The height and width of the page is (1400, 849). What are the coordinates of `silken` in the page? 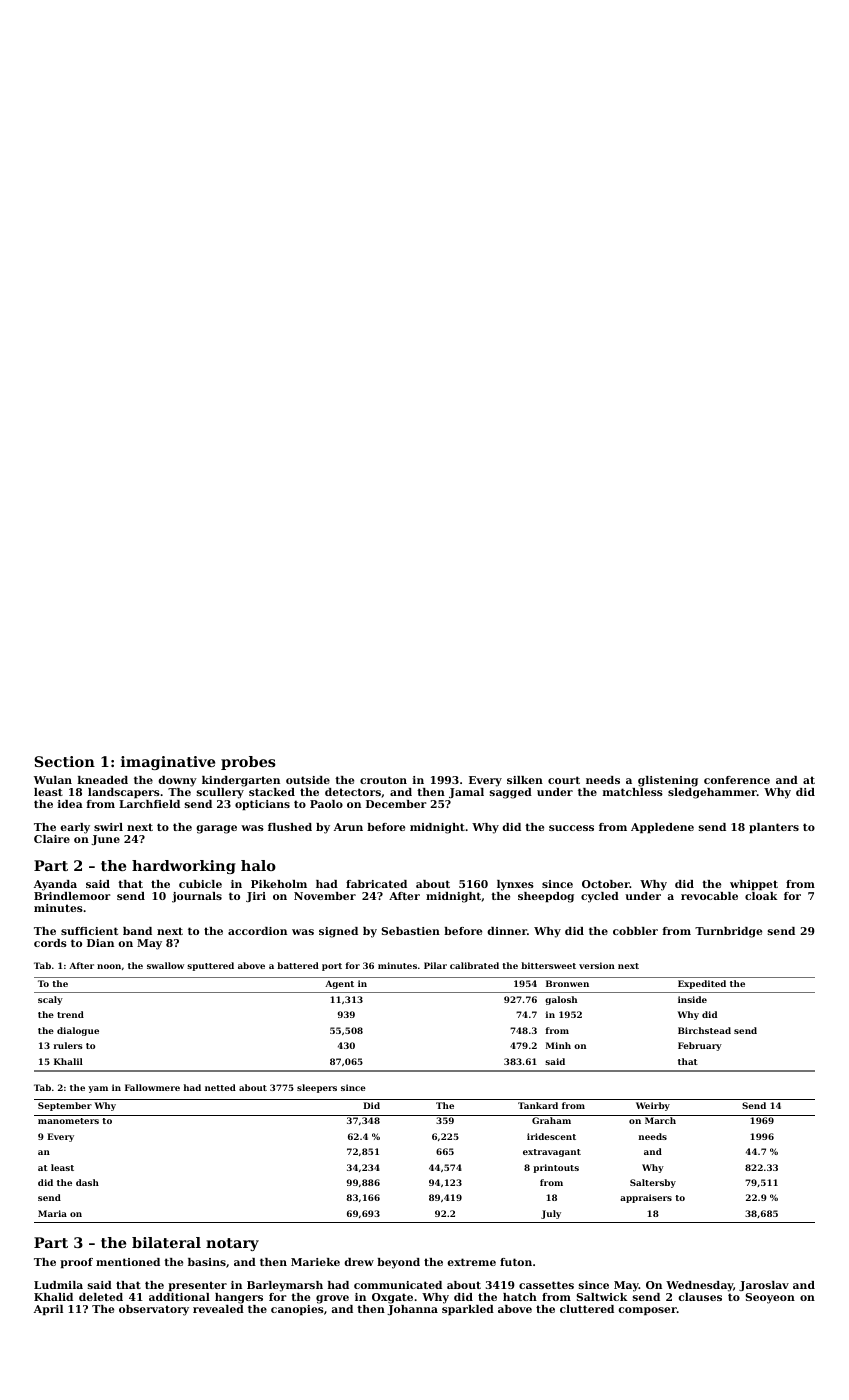 It's located at (525, 780).
